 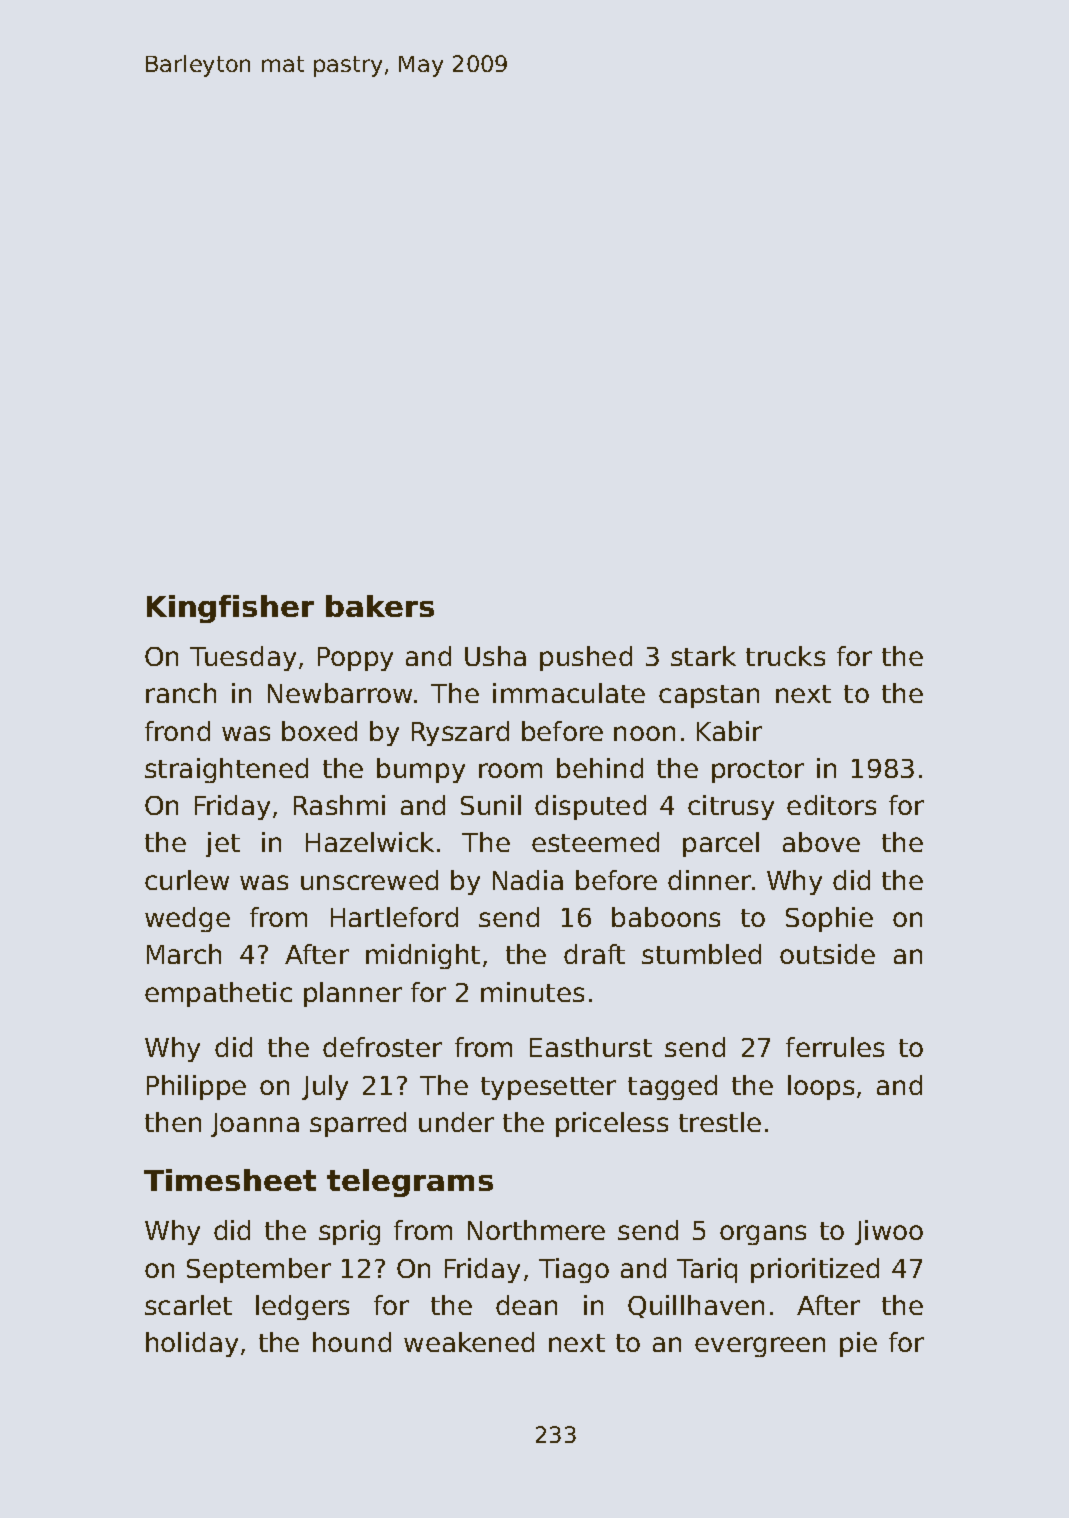 I want to click on telegrams, so click(x=410, y=1183).
